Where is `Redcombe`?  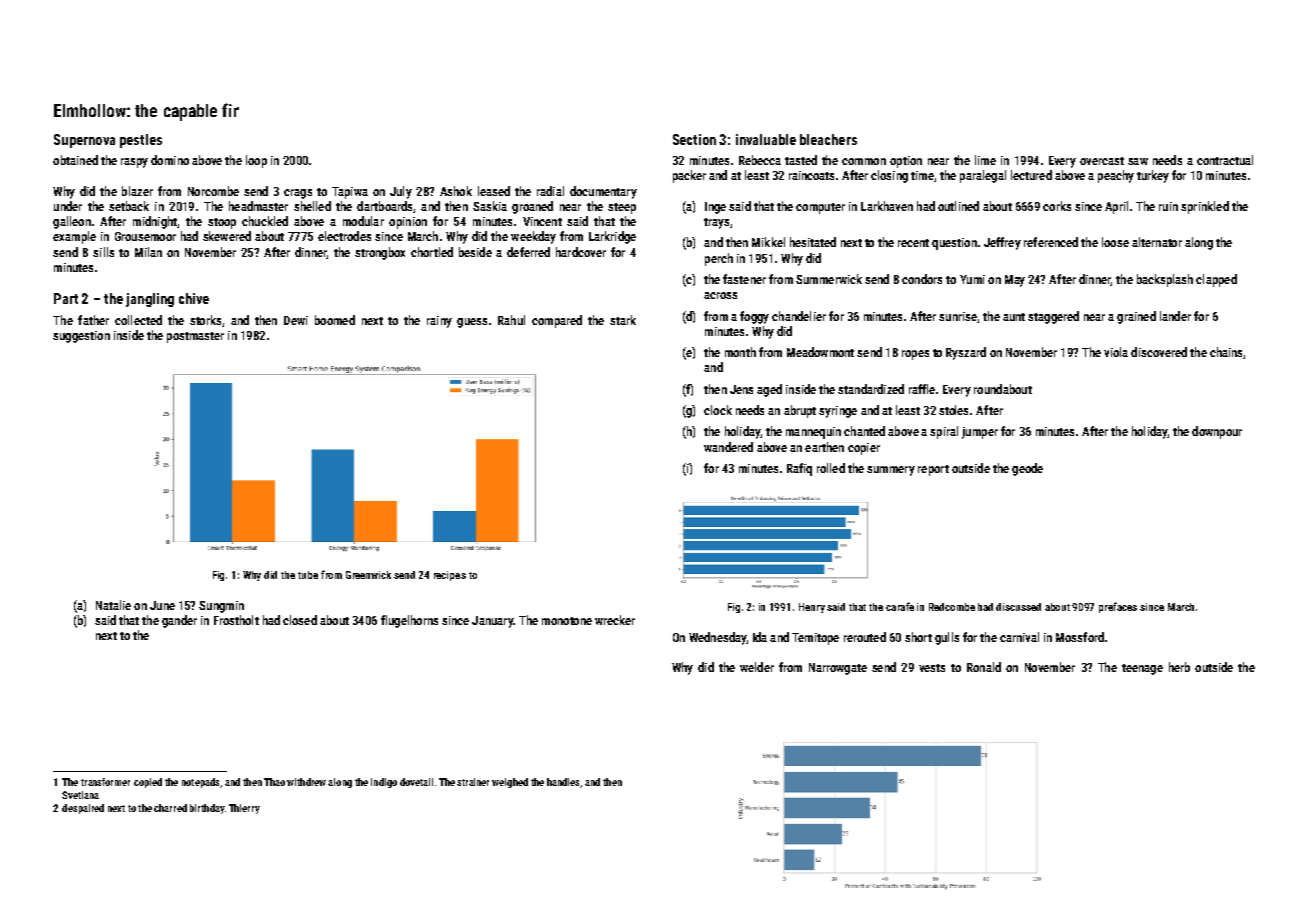 Redcombe is located at coordinates (952, 607).
